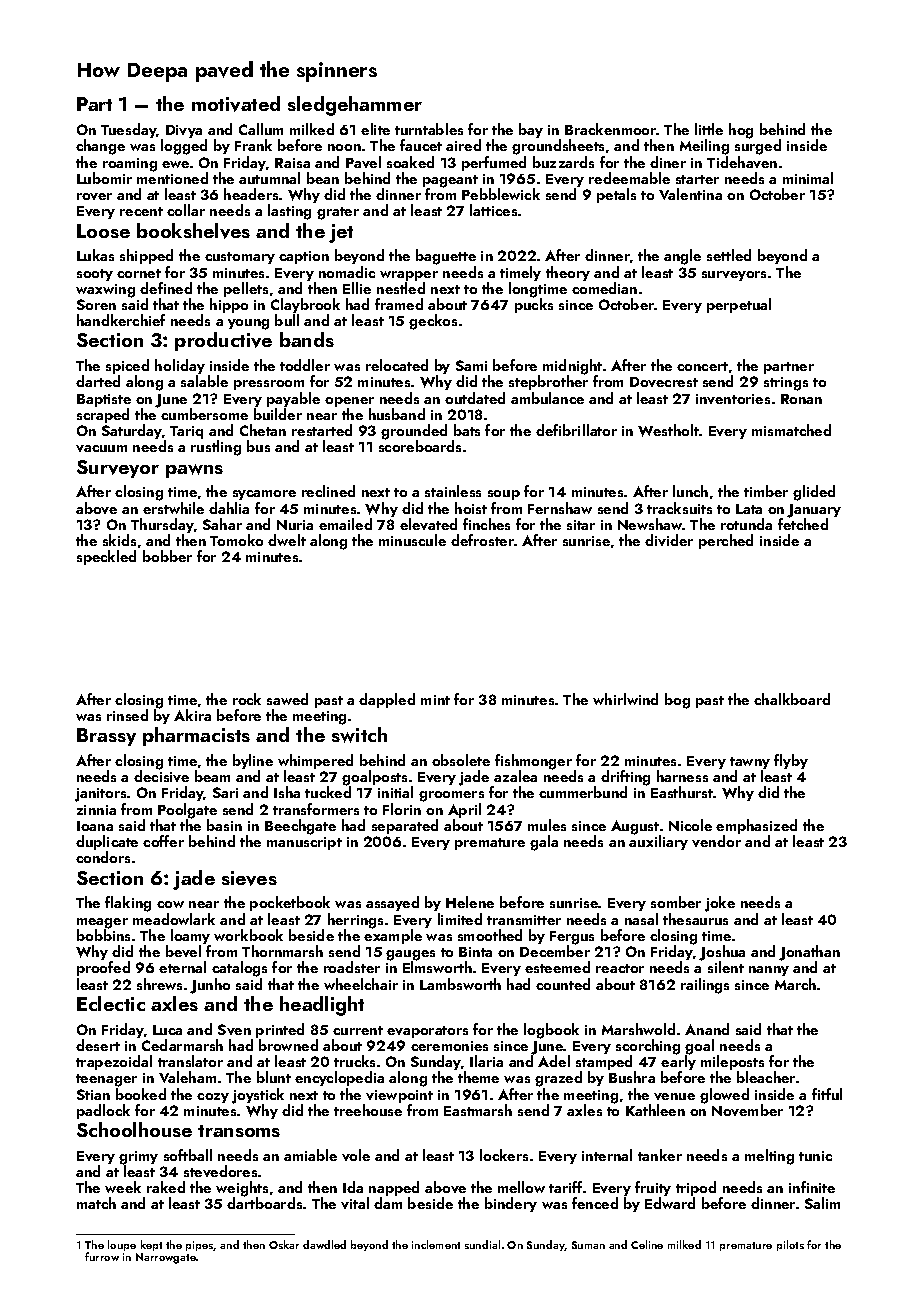 The image size is (924, 1308). Describe the element at coordinates (486, 1061) in the screenshot. I see `Ilaria` at that location.
